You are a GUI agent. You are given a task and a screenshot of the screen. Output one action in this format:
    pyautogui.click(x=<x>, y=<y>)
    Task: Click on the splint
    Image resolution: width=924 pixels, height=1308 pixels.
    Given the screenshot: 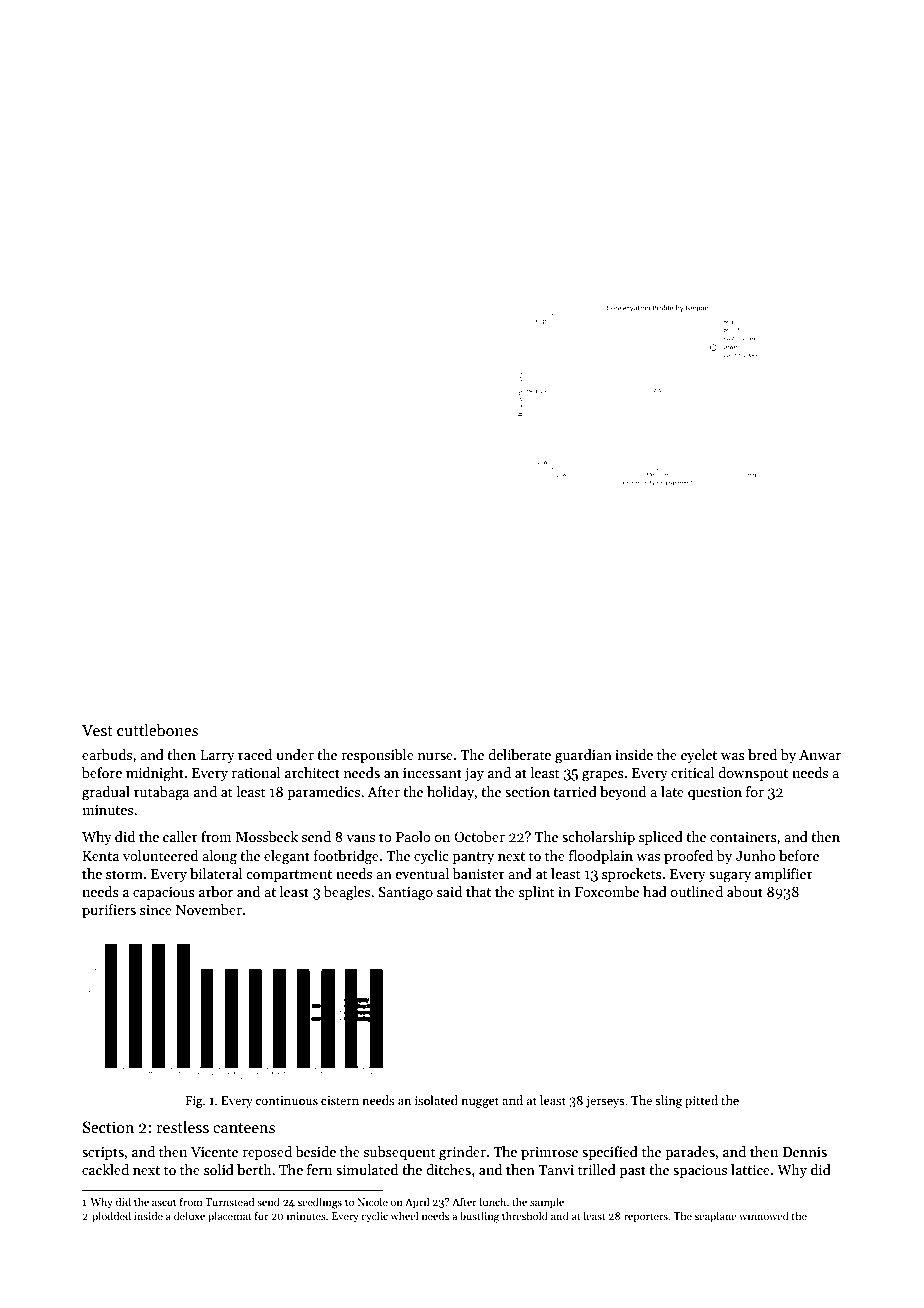 What is the action you would take?
    pyautogui.click(x=537, y=893)
